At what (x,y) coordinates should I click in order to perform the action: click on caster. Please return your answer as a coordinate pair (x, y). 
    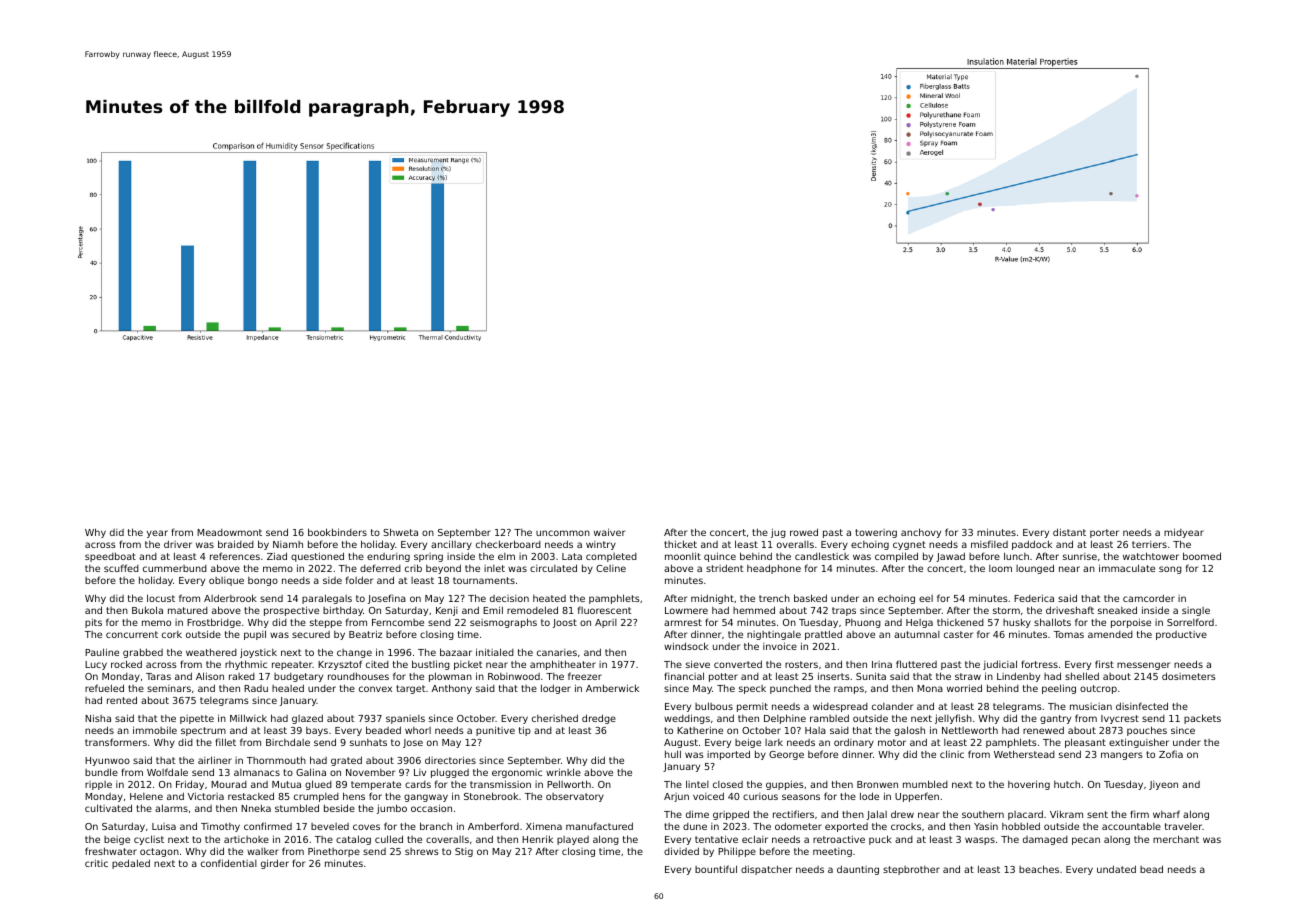
    Looking at the image, I should click on (958, 634).
